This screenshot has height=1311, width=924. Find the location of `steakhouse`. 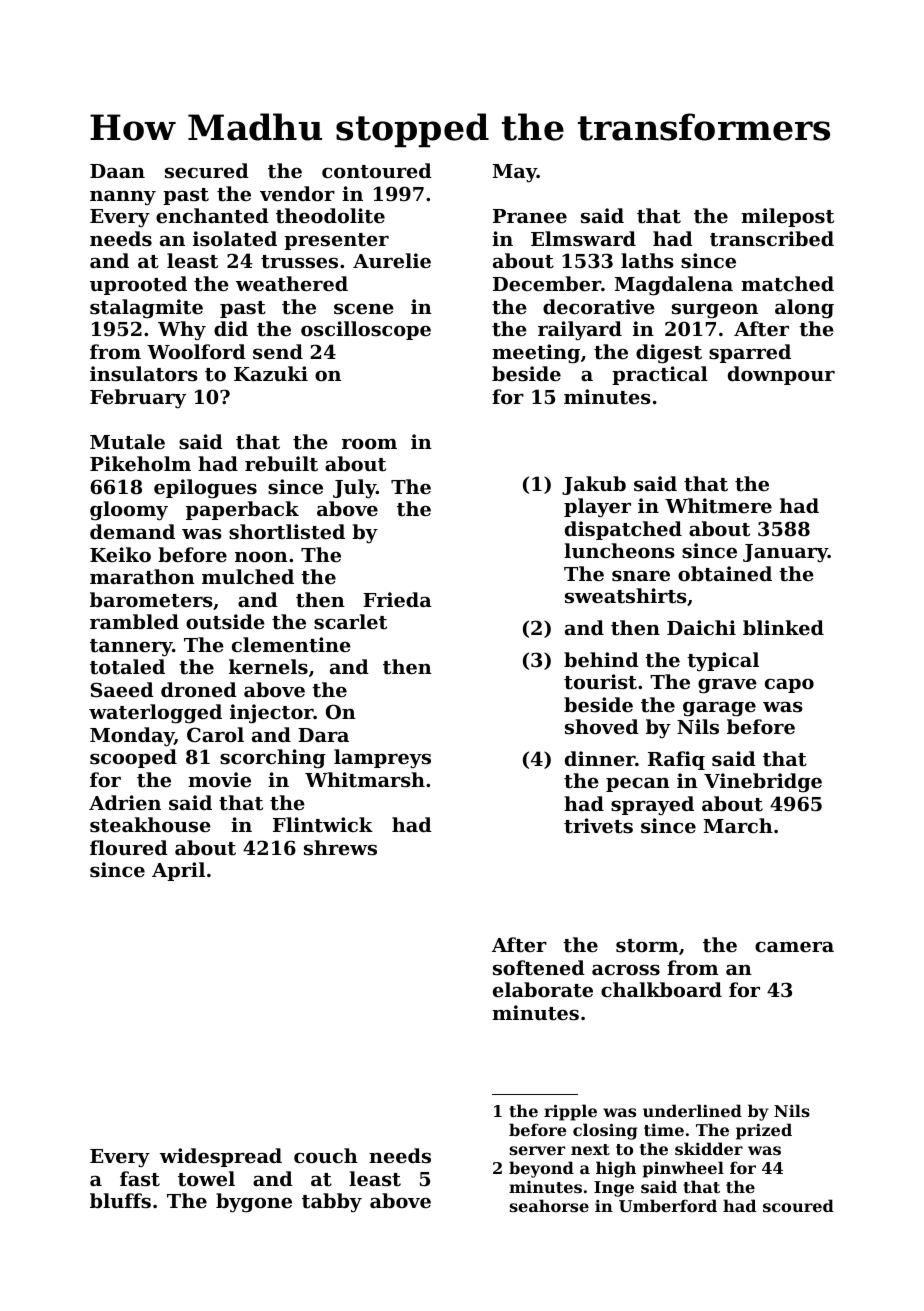

steakhouse is located at coordinates (150, 825).
